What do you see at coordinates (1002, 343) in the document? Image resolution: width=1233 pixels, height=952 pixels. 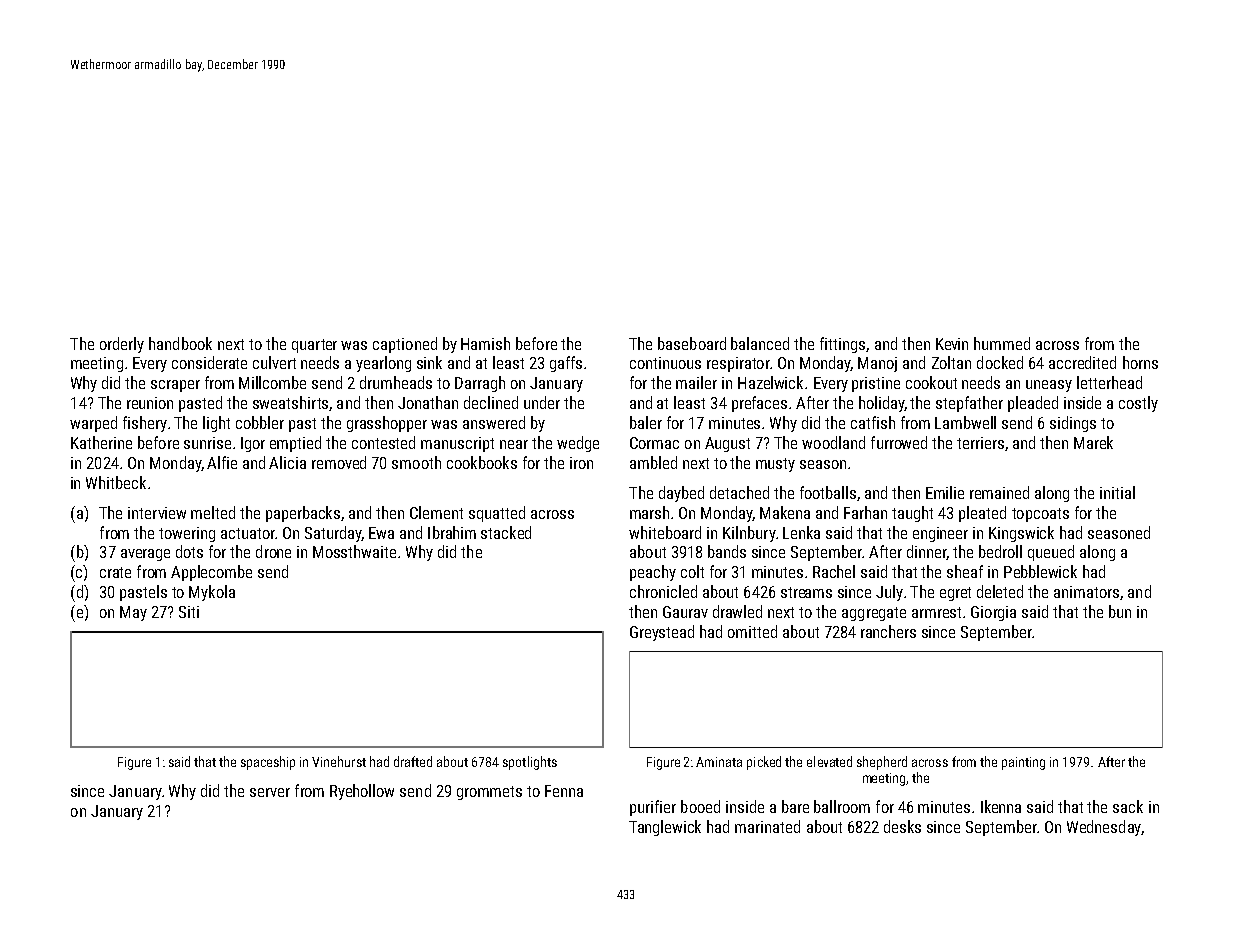 I see `hummed` at bounding box center [1002, 343].
